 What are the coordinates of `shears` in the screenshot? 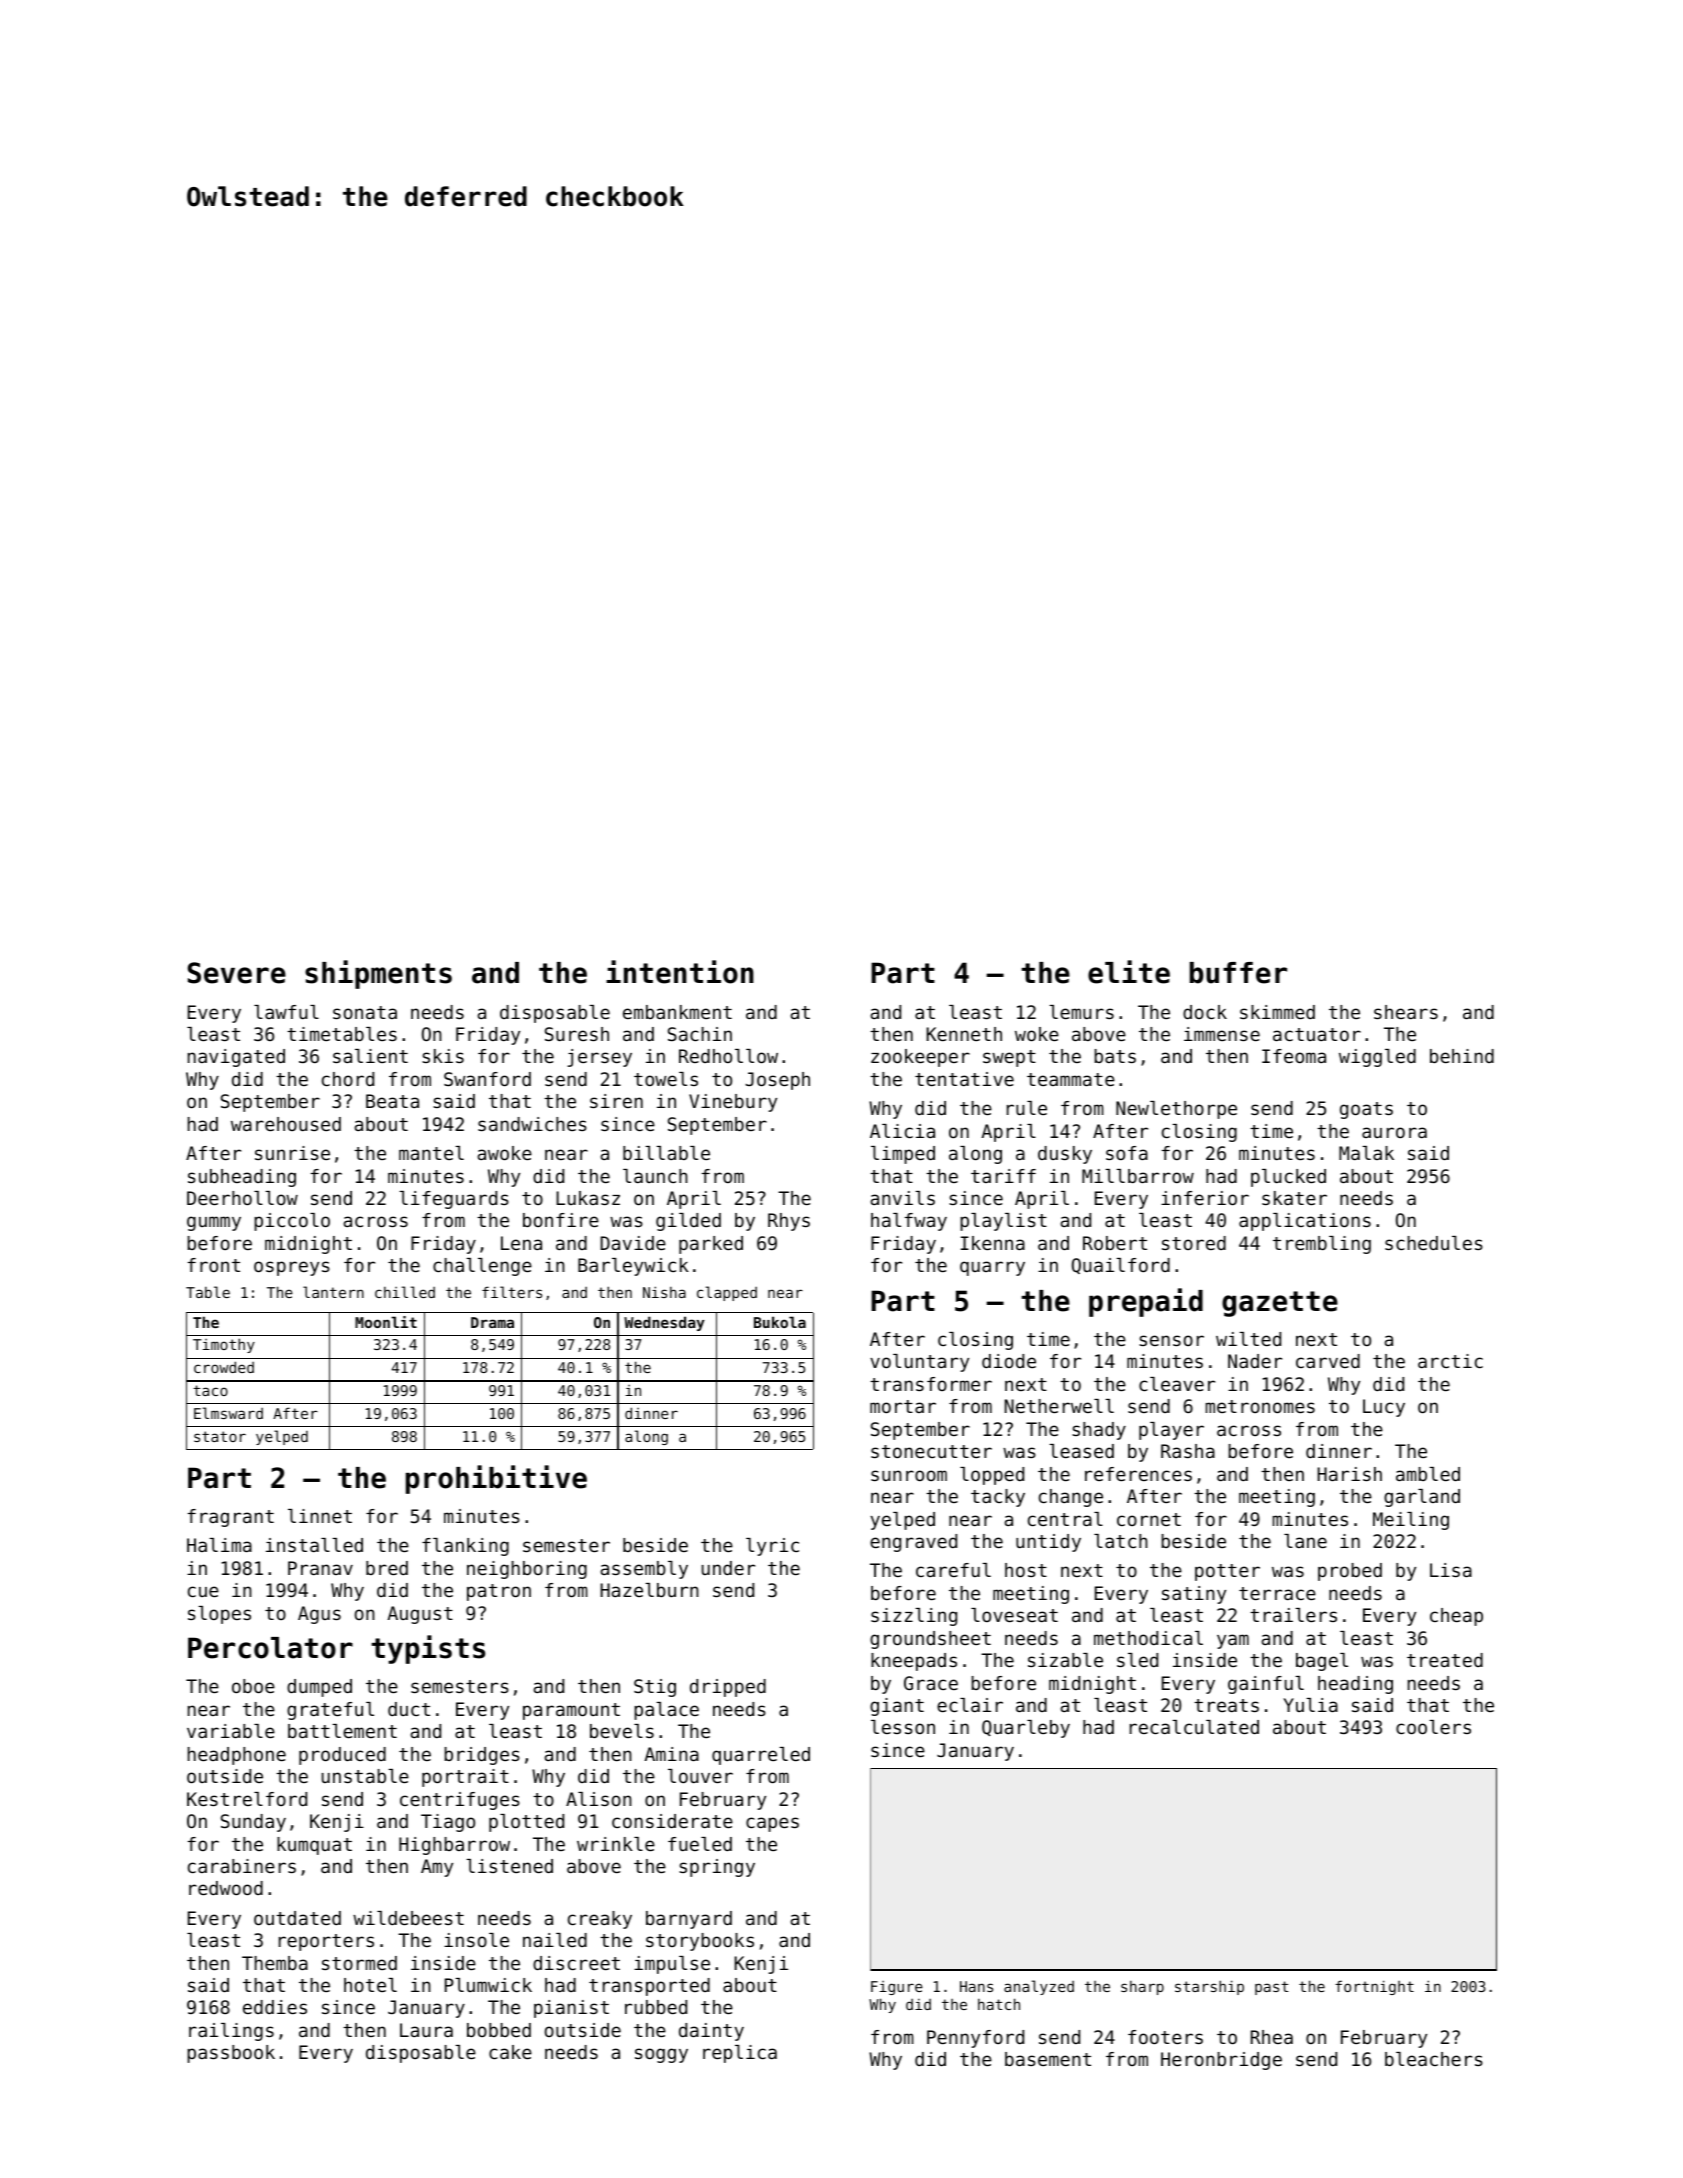 It's located at (1406, 1012).
